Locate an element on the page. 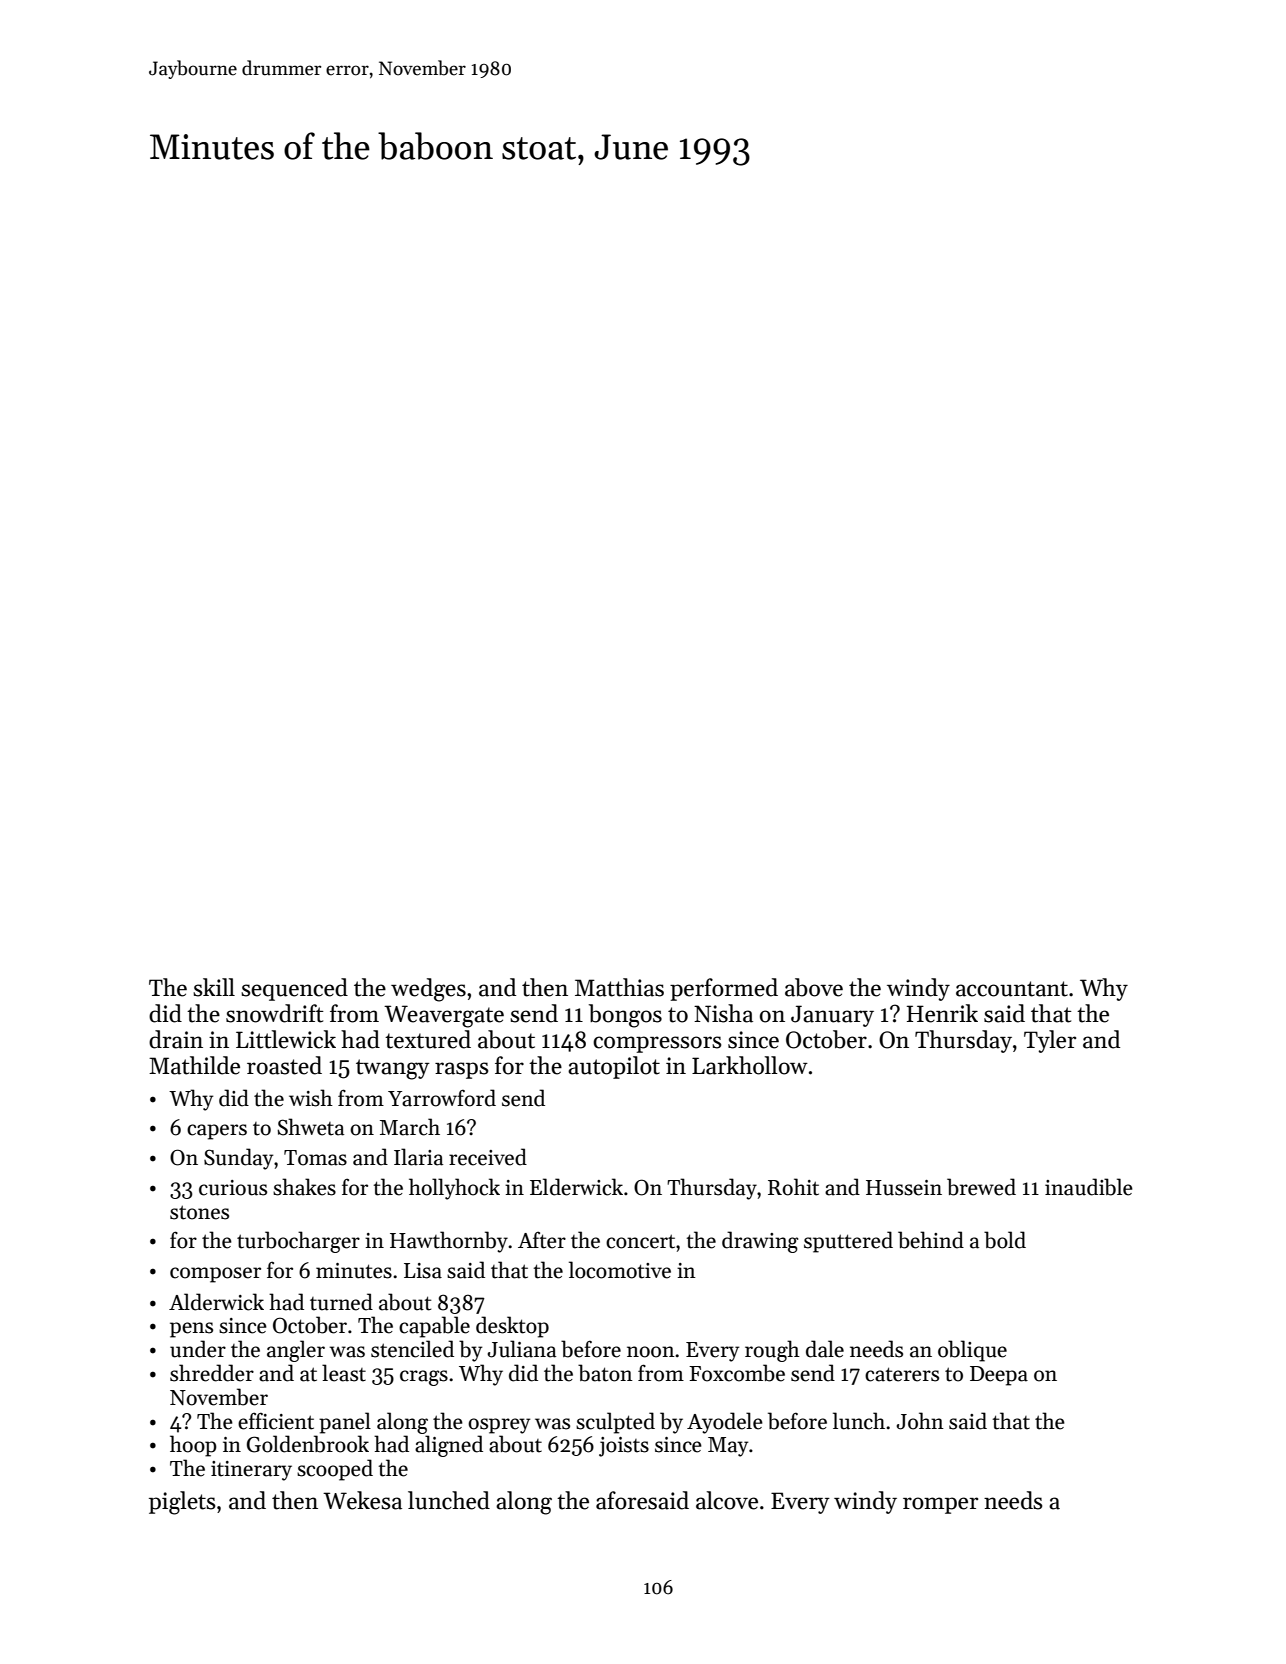 This page has width=1286, height=1664. scooped is located at coordinates (335, 1470).
